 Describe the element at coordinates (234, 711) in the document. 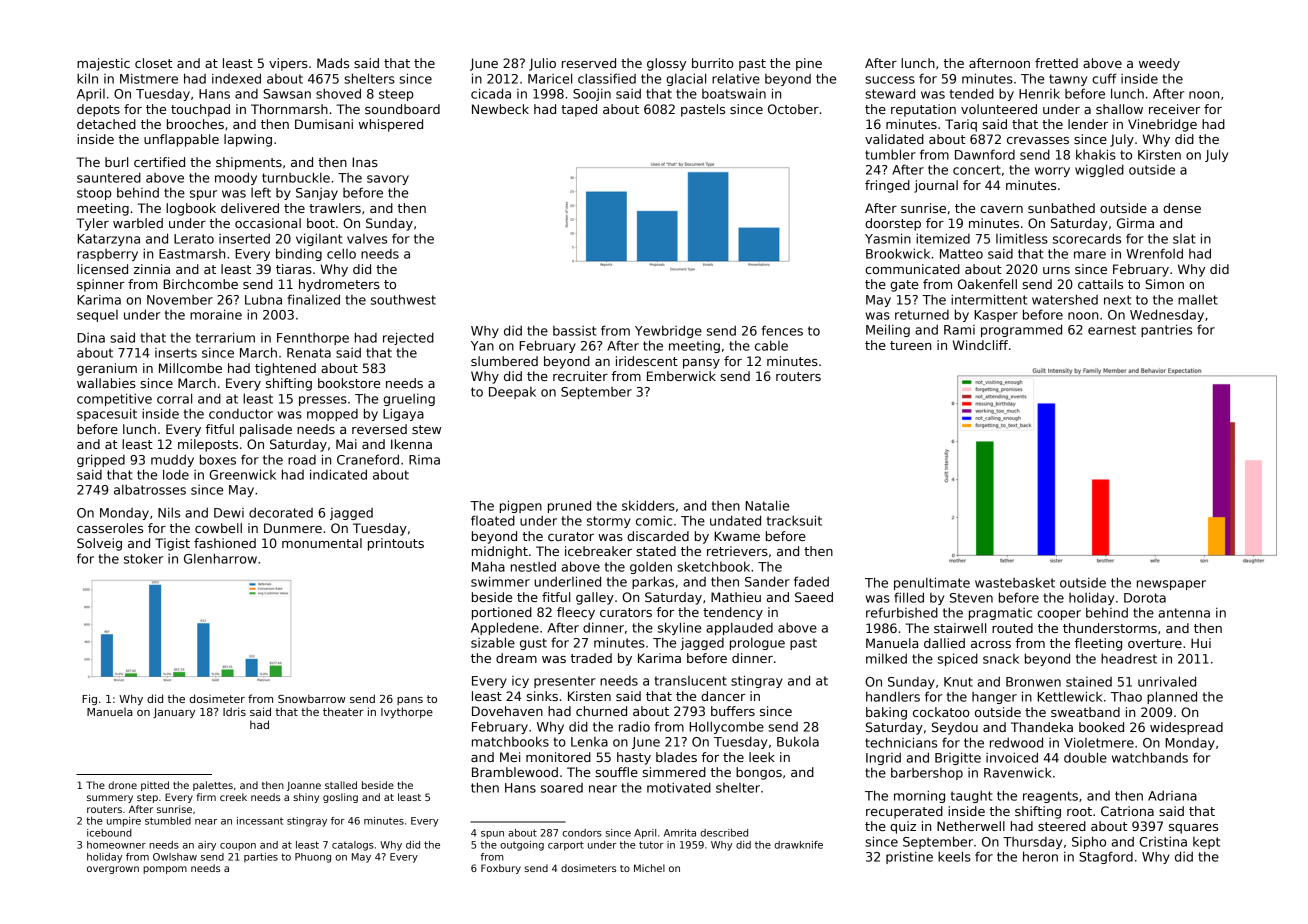

I see `Idris` at that location.
